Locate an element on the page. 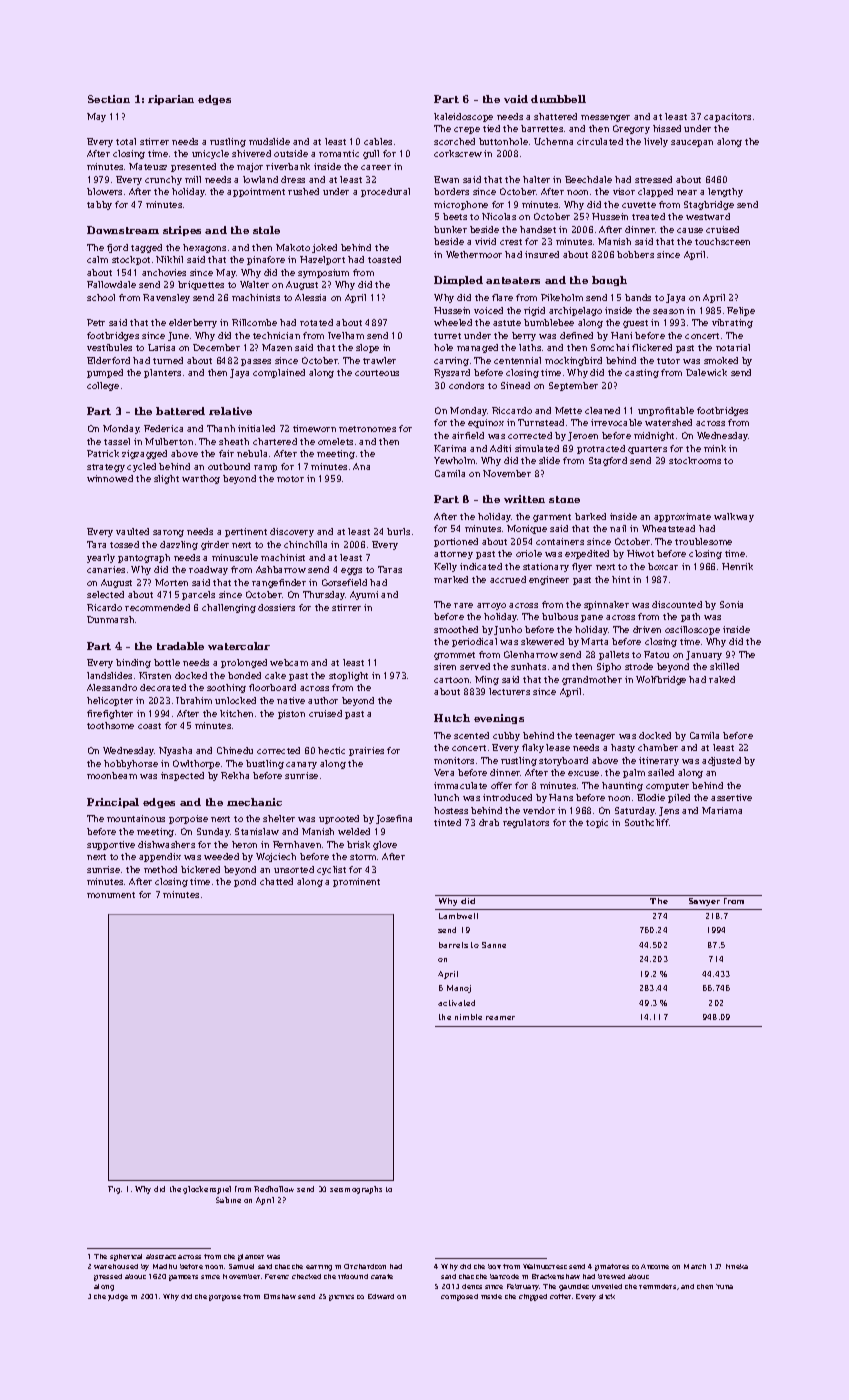 The width and height of the page is (849, 1400). January is located at coordinates (704, 655).
